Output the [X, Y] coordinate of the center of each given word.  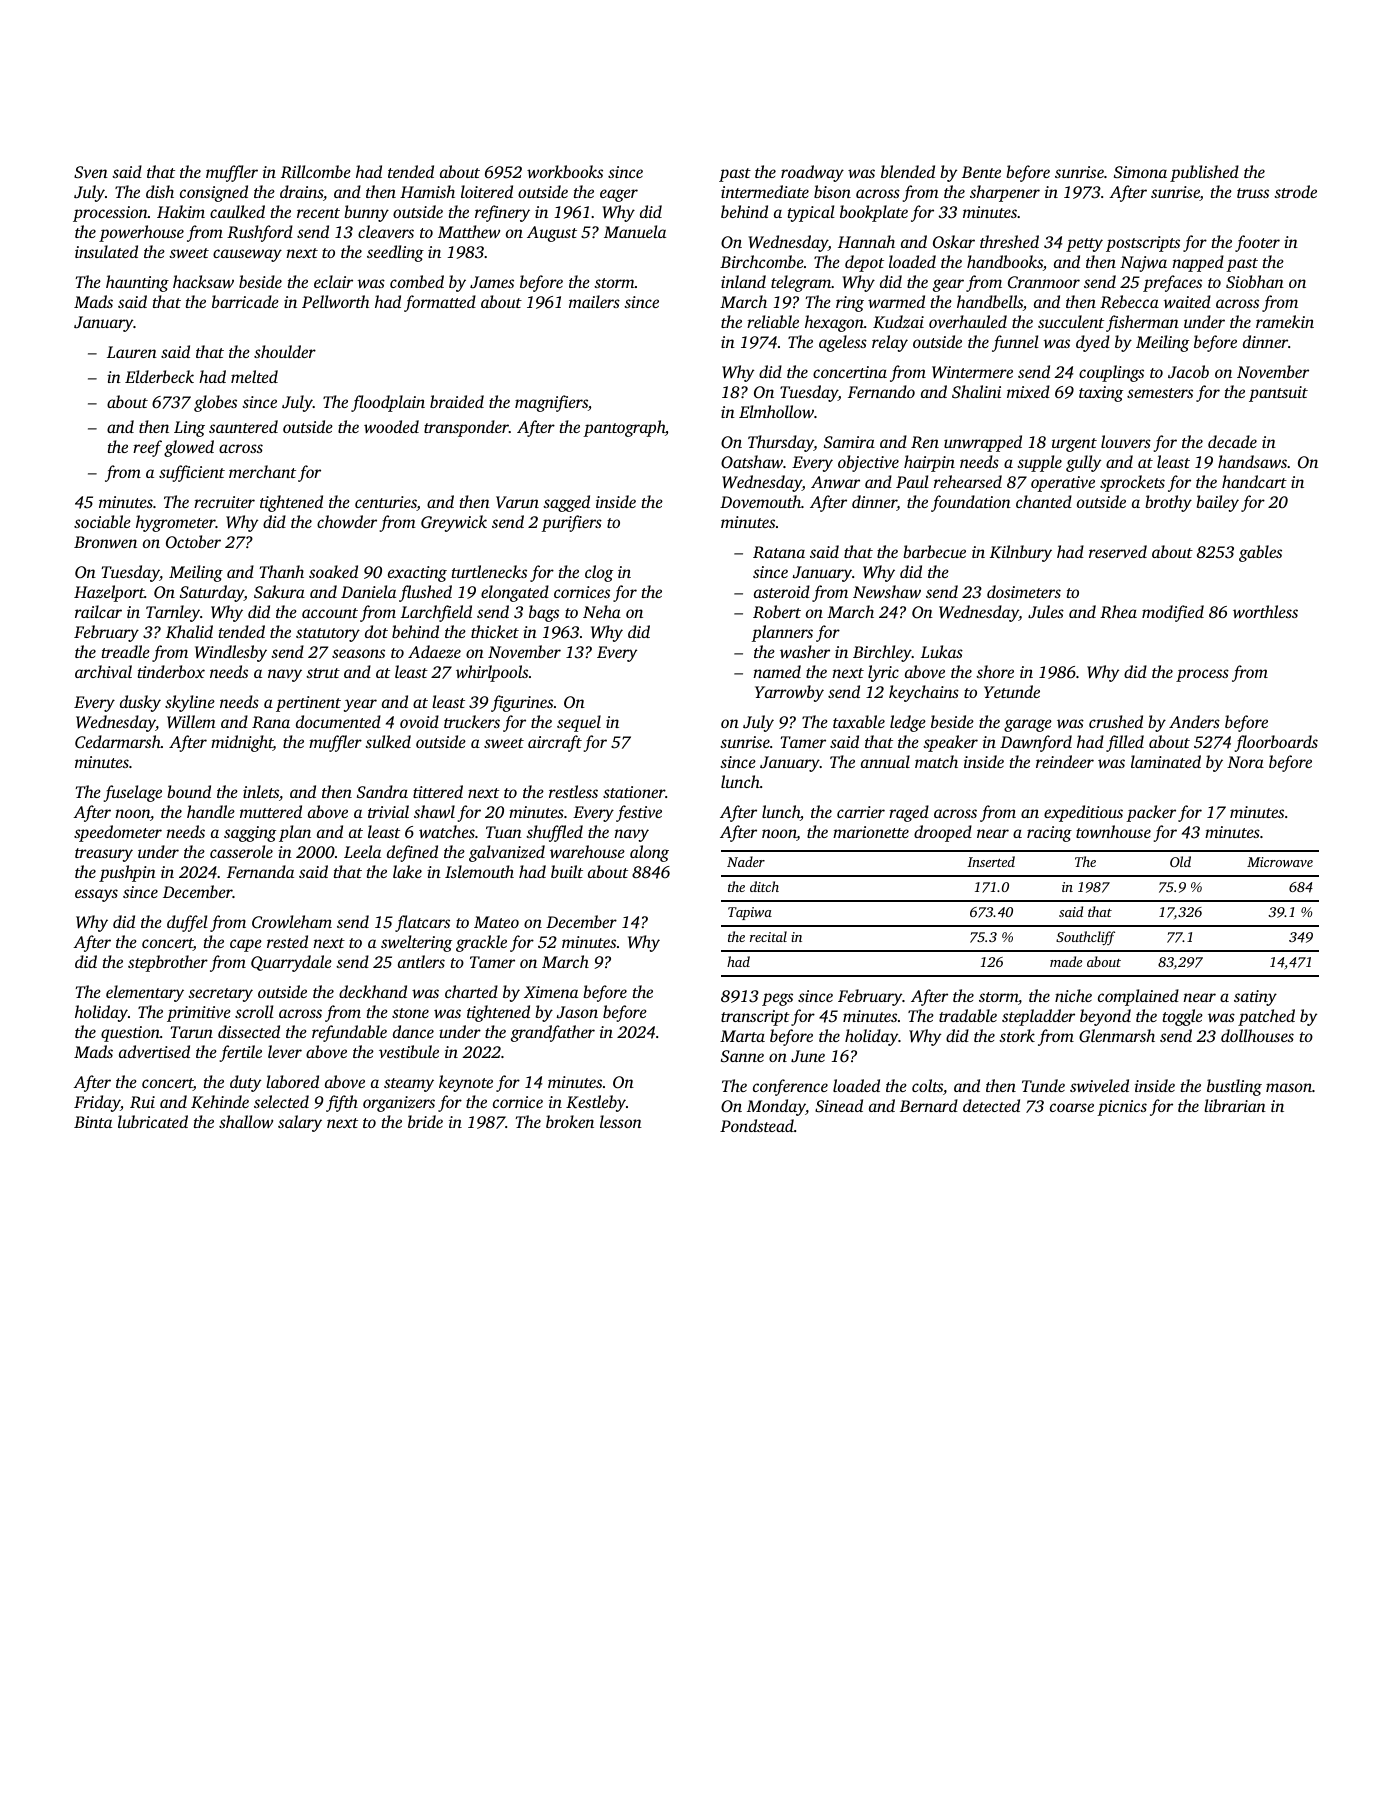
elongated [515, 593]
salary [300, 1123]
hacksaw [203, 281]
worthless [1265, 611]
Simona [1140, 172]
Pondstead [757, 1125]
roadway [812, 173]
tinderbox [171, 671]
